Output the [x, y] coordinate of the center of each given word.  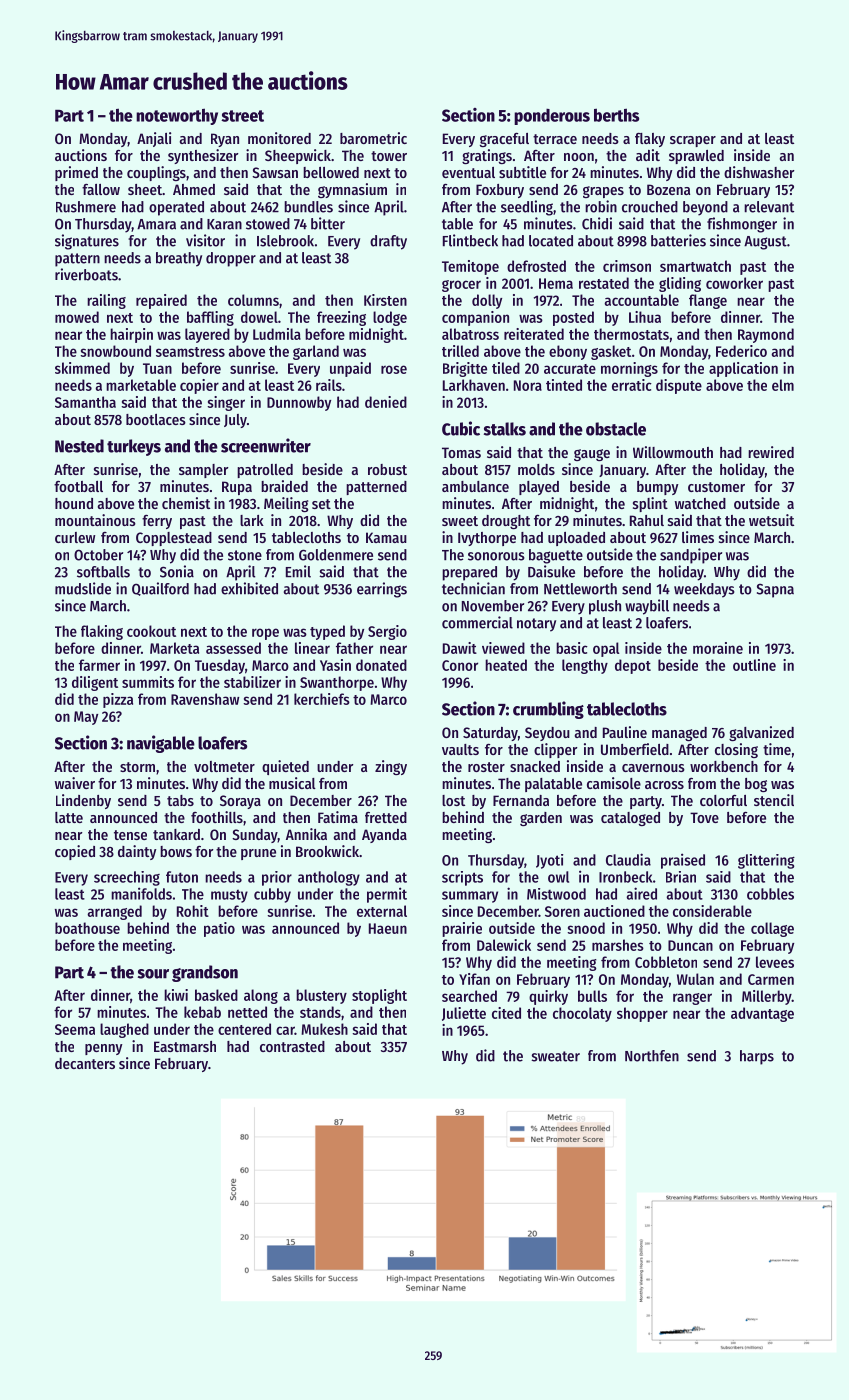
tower [389, 156]
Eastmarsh [185, 1046]
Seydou [547, 734]
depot [633, 666]
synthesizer [203, 156]
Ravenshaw [205, 699]
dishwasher [759, 172]
